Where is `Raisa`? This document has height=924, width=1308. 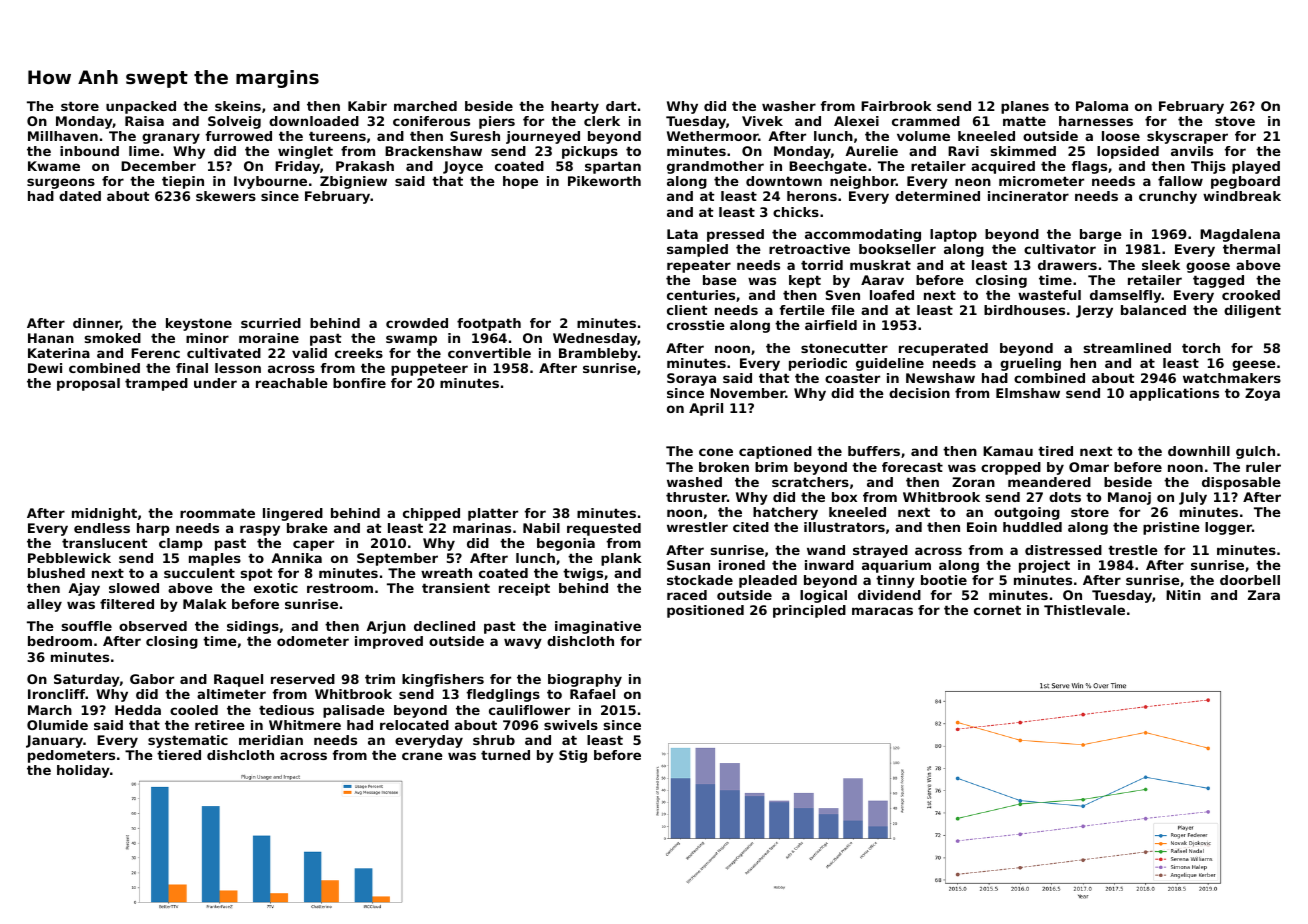
Raisa is located at coordinates (144, 121).
